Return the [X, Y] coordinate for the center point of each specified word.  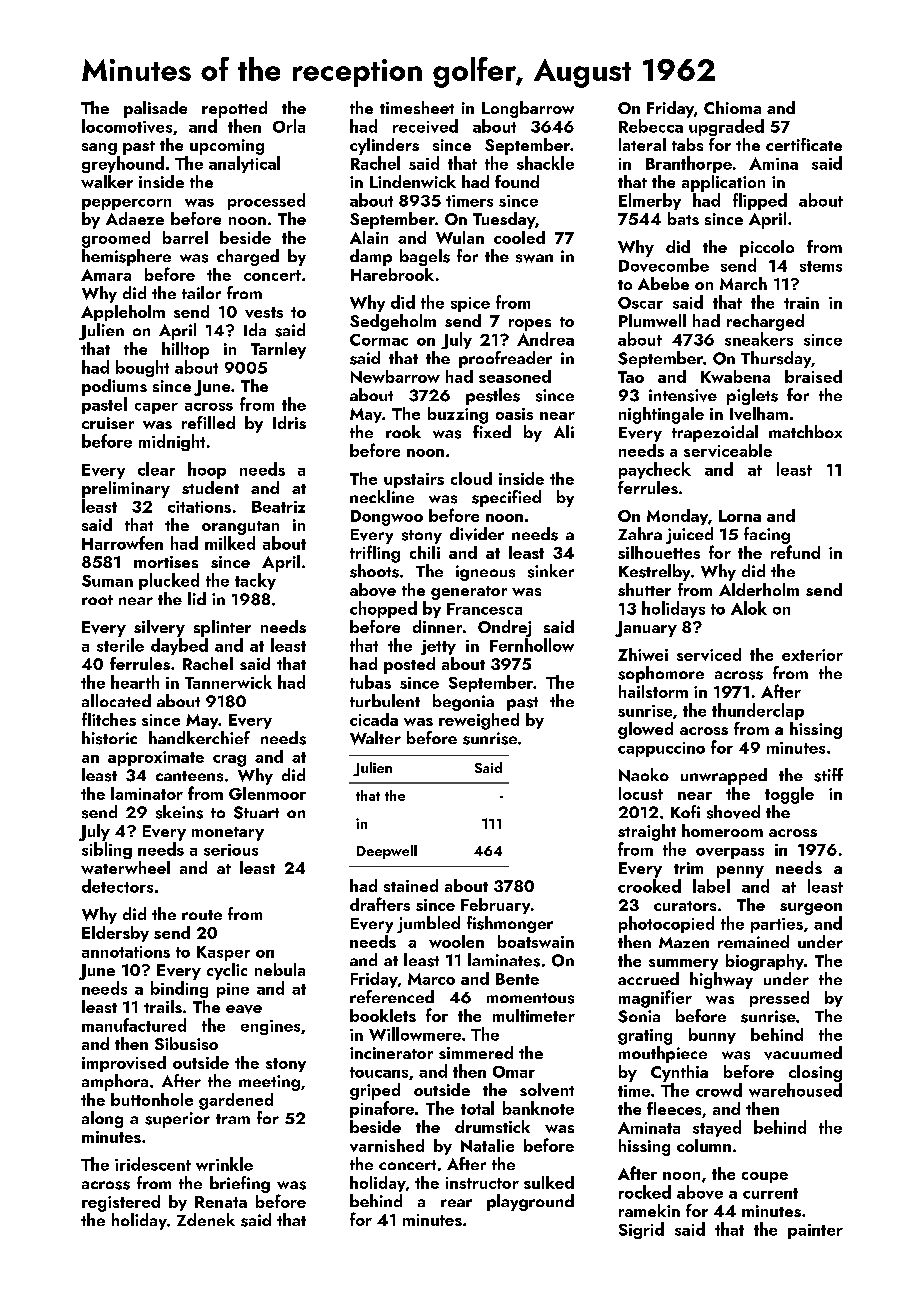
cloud [471, 478]
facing [767, 535]
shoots [374, 571]
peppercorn [126, 204]
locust [641, 793]
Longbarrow [528, 109]
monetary [228, 834]
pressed [779, 999]
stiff [828, 775]
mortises [166, 562]
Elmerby [650, 201]
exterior [812, 655]
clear [156, 469]
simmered [476, 1052]
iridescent [153, 1164]
